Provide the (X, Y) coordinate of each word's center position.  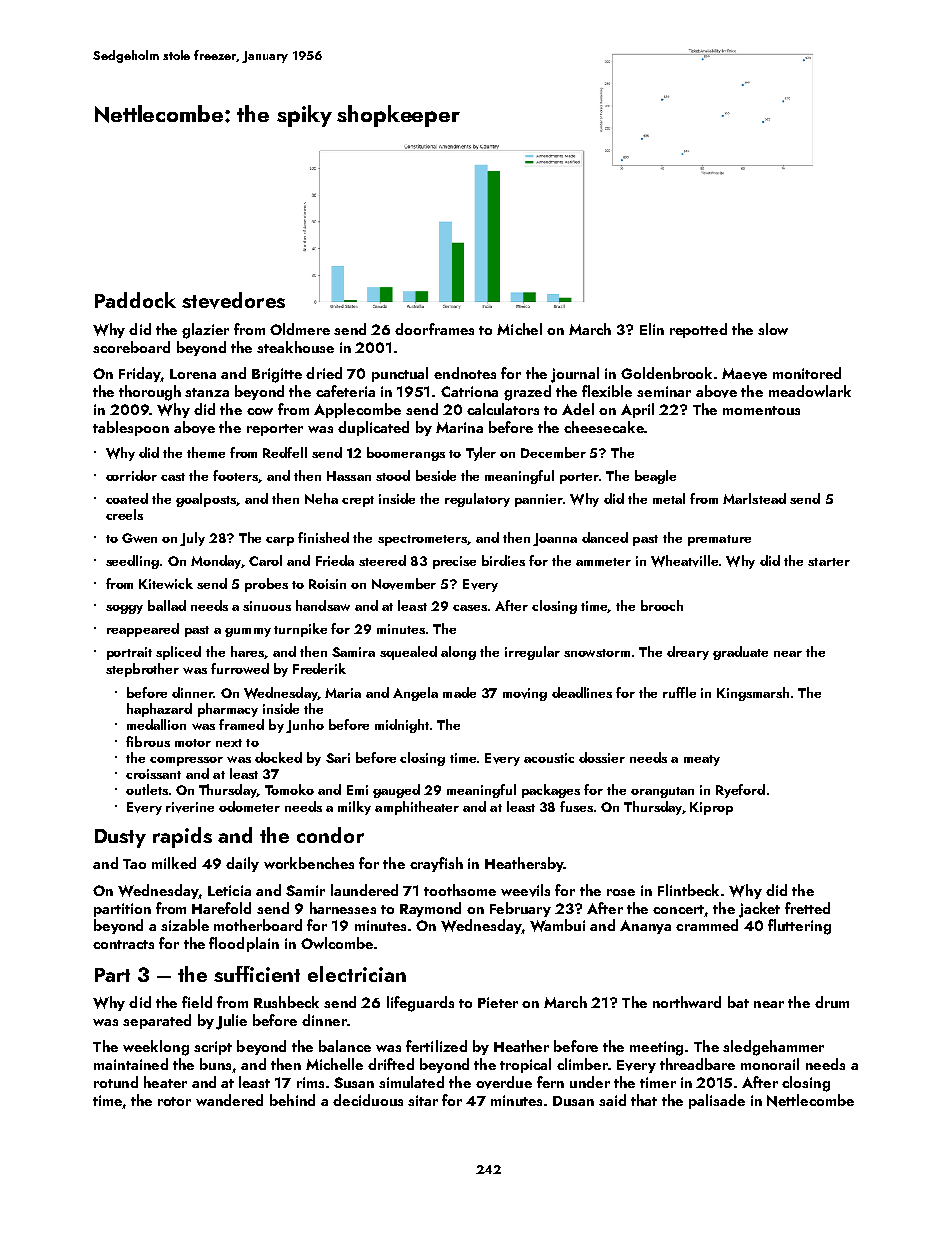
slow (773, 329)
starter (829, 562)
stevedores (233, 300)
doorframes (434, 329)
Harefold (221, 908)
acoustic (549, 758)
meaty (702, 760)
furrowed (240, 668)
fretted (807, 908)
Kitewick (166, 583)
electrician (357, 974)
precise (454, 562)
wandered (229, 1100)
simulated (411, 1082)
